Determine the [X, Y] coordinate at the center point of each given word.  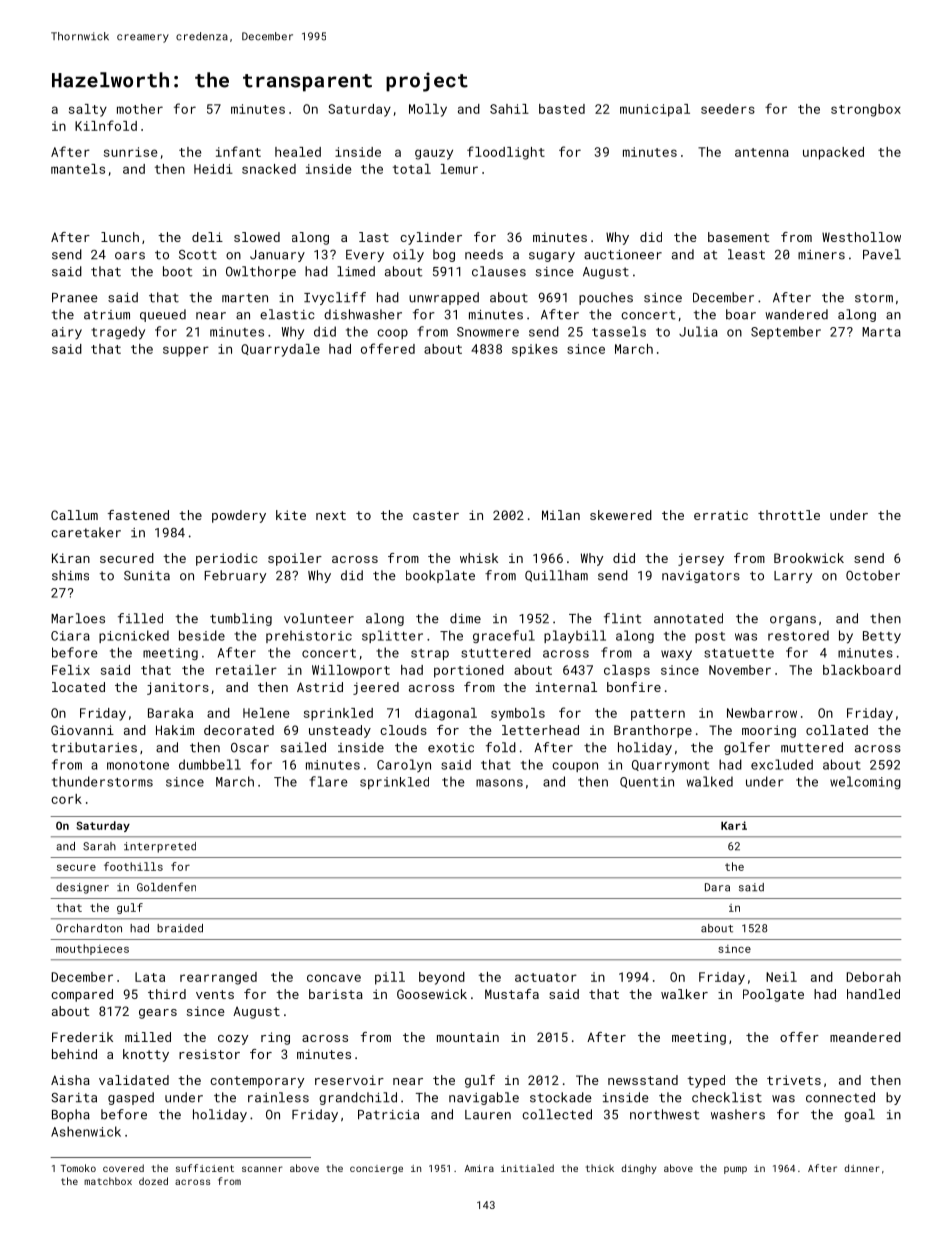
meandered [865, 1037]
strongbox [866, 110]
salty [88, 110]
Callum [74, 515]
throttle [789, 515]
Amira [479, 1168]
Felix [71, 670]
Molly [428, 110]
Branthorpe [653, 731]
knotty [146, 1055]
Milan [561, 515]
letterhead [540, 730]
